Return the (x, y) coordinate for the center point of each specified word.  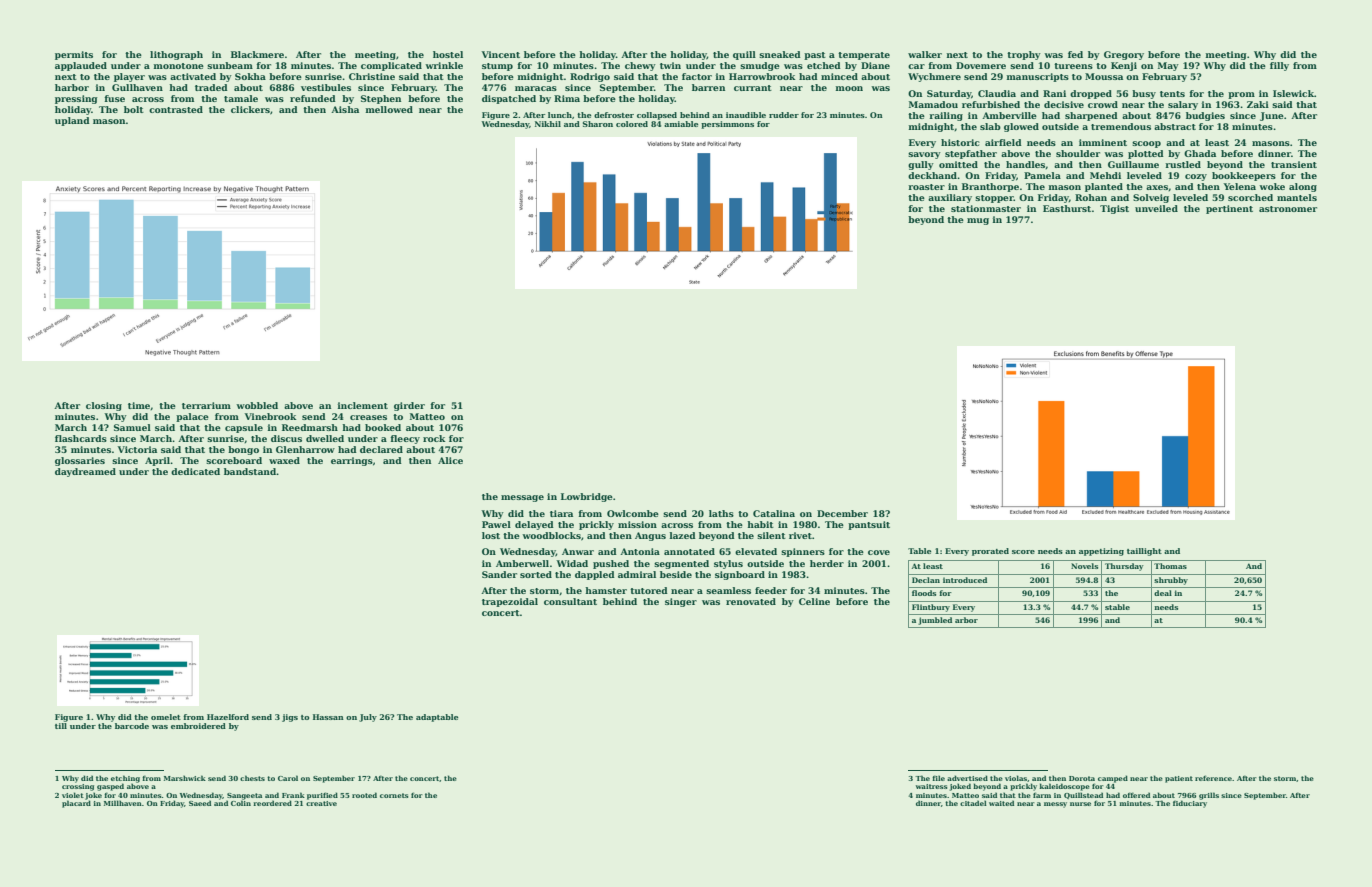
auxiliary (950, 198)
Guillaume (1133, 164)
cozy (1196, 177)
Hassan (328, 717)
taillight (1144, 552)
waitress (931, 786)
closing (104, 406)
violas (1016, 778)
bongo (243, 450)
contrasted (176, 109)
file (938, 778)
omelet (166, 717)
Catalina (774, 513)
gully (921, 165)
